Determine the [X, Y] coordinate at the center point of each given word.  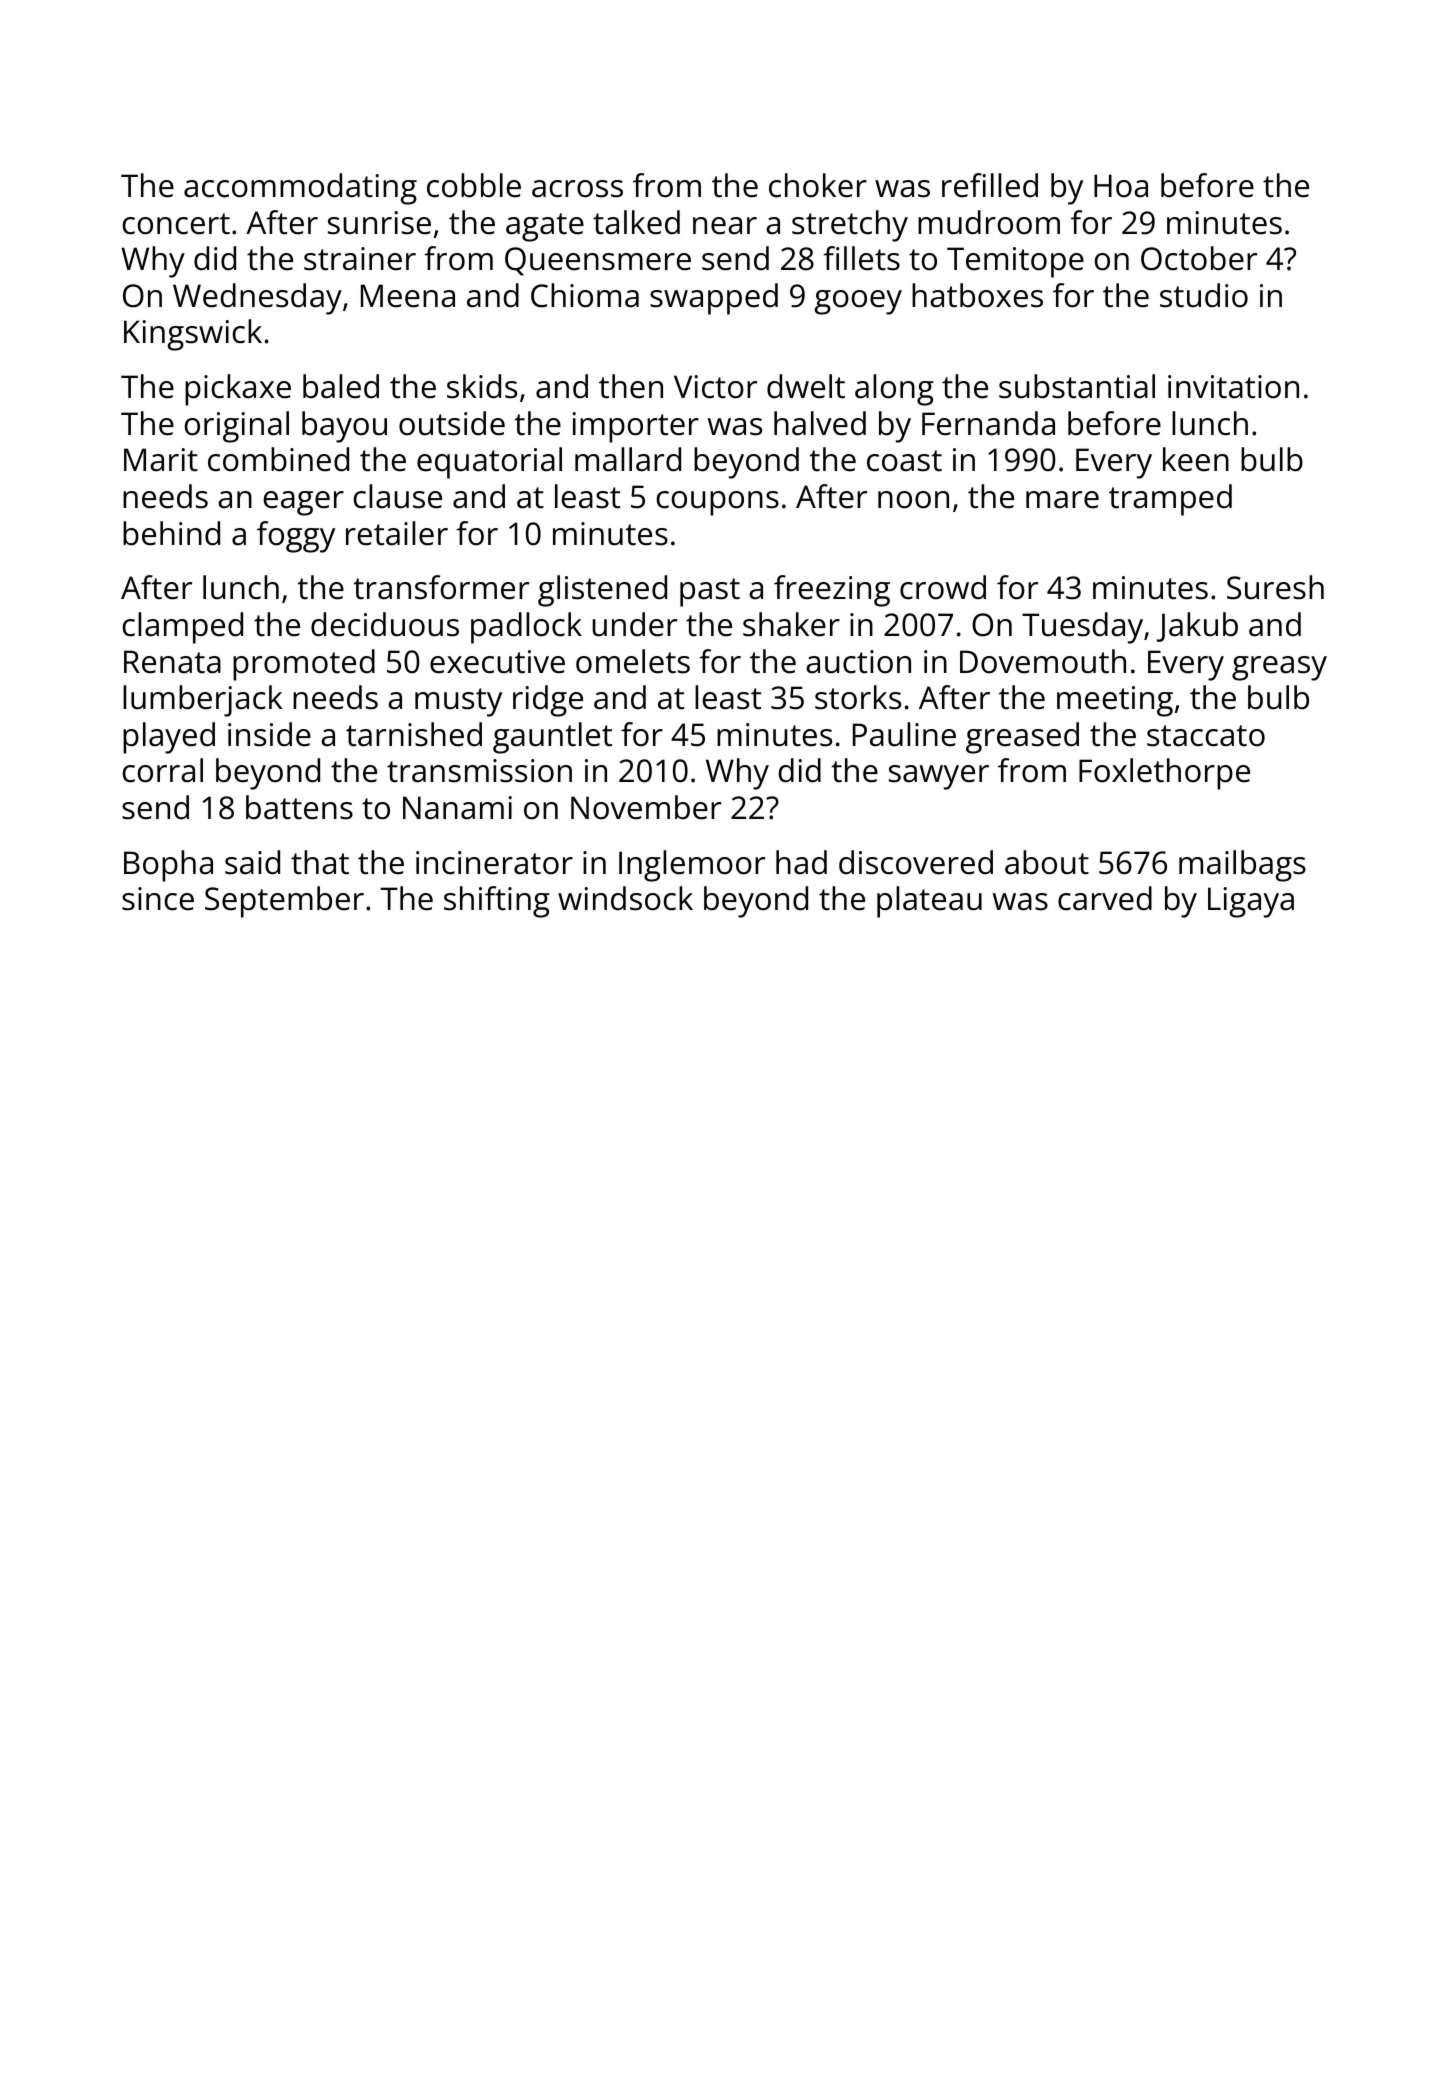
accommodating [300, 189]
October [1199, 258]
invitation [1233, 387]
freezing [832, 591]
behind [171, 533]
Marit [161, 460]
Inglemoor [692, 866]
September [284, 902]
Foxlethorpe [1164, 774]
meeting [1115, 701]
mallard [628, 459]
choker [818, 185]
